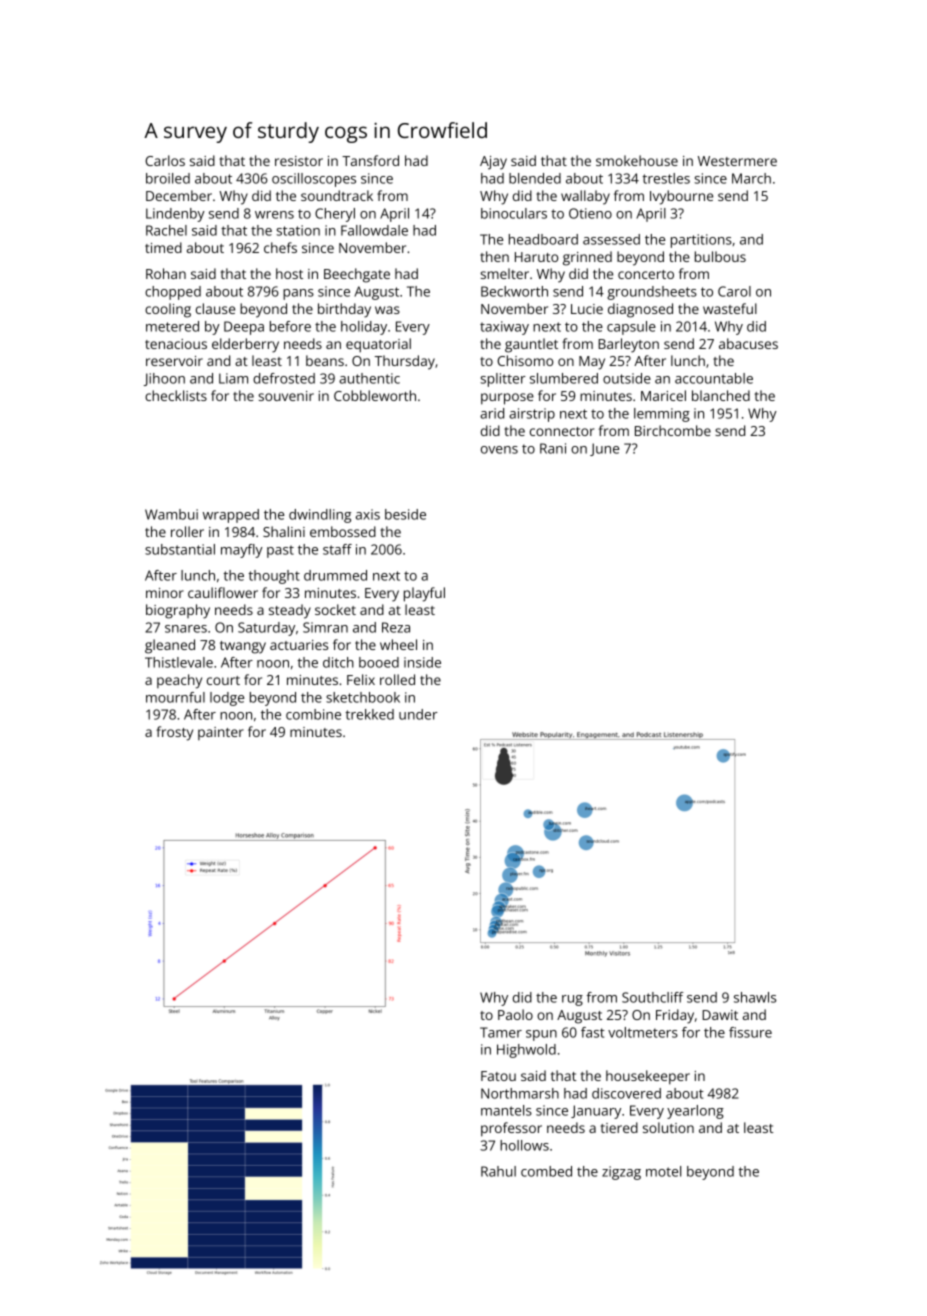 This document has height=1316, width=927. I want to click on Ajay, so click(493, 163).
